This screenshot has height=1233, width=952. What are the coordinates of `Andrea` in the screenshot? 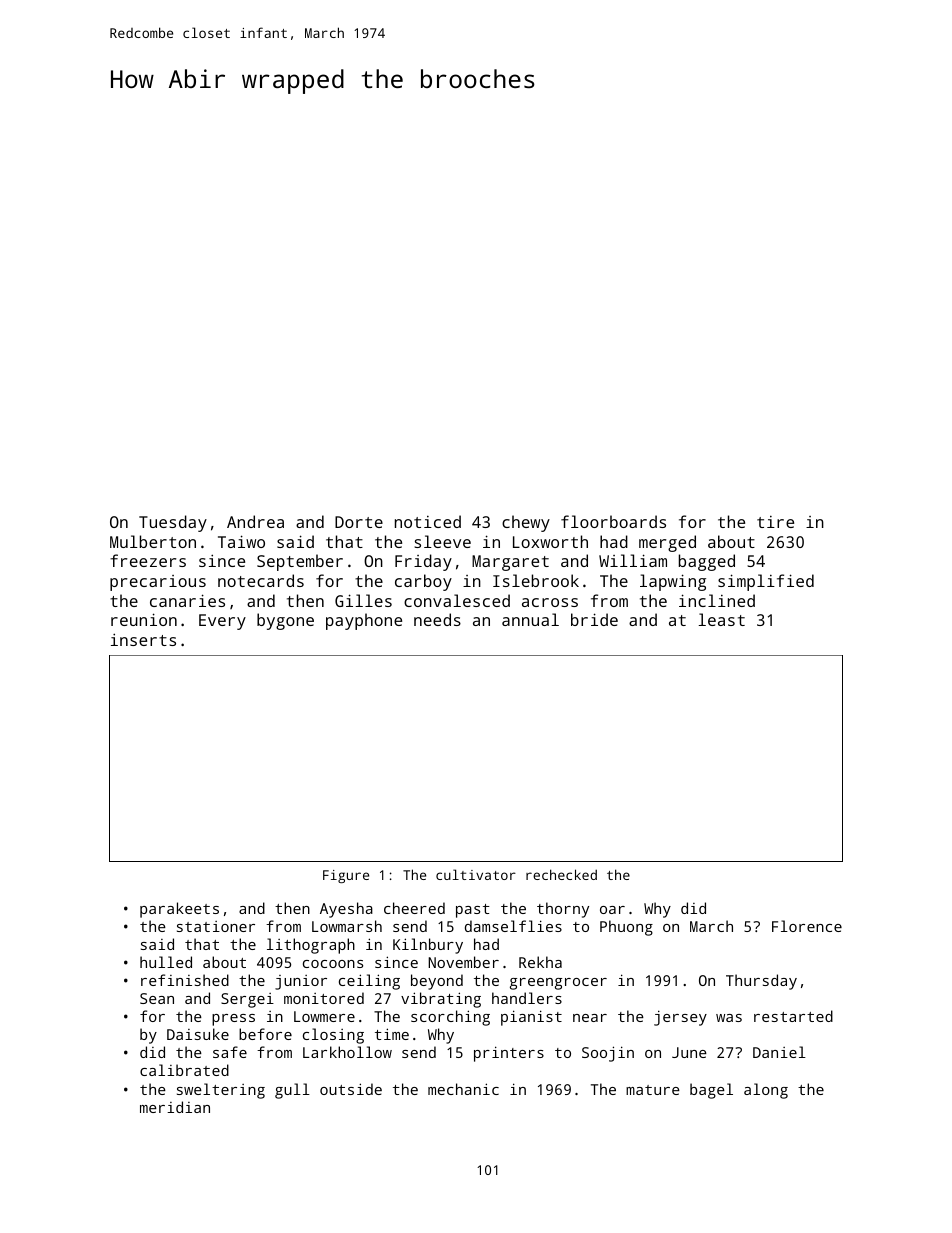 It's located at (255, 521).
